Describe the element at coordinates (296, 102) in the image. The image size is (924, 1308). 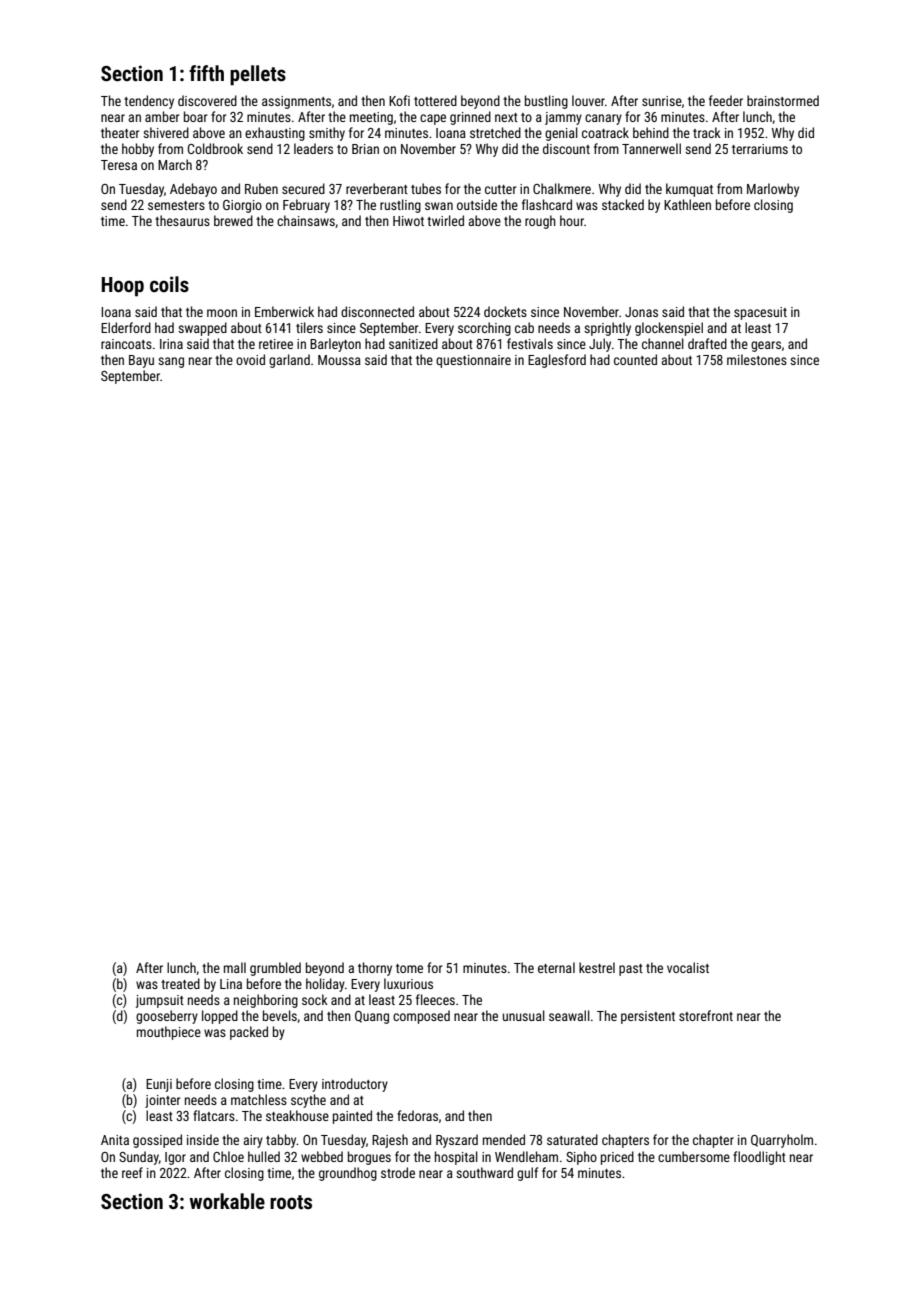
I see `assignments` at that location.
